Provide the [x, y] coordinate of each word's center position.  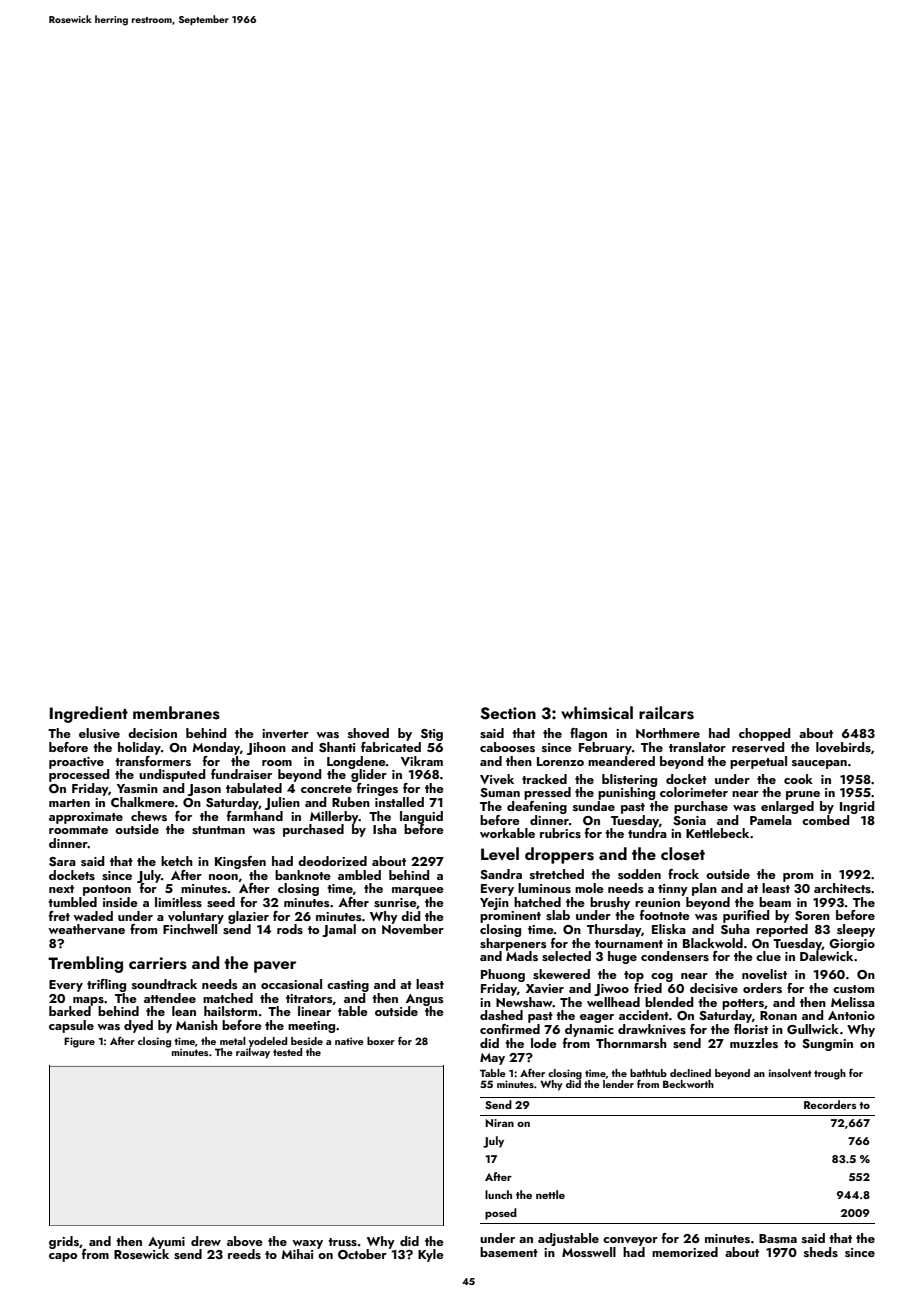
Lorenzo [560, 761]
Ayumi [166, 1243]
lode [544, 1043]
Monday [216, 748]
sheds [821, 1252]
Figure [79, 1042]
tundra [647, 833]
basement [509, 1252]
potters [743, 1004]
